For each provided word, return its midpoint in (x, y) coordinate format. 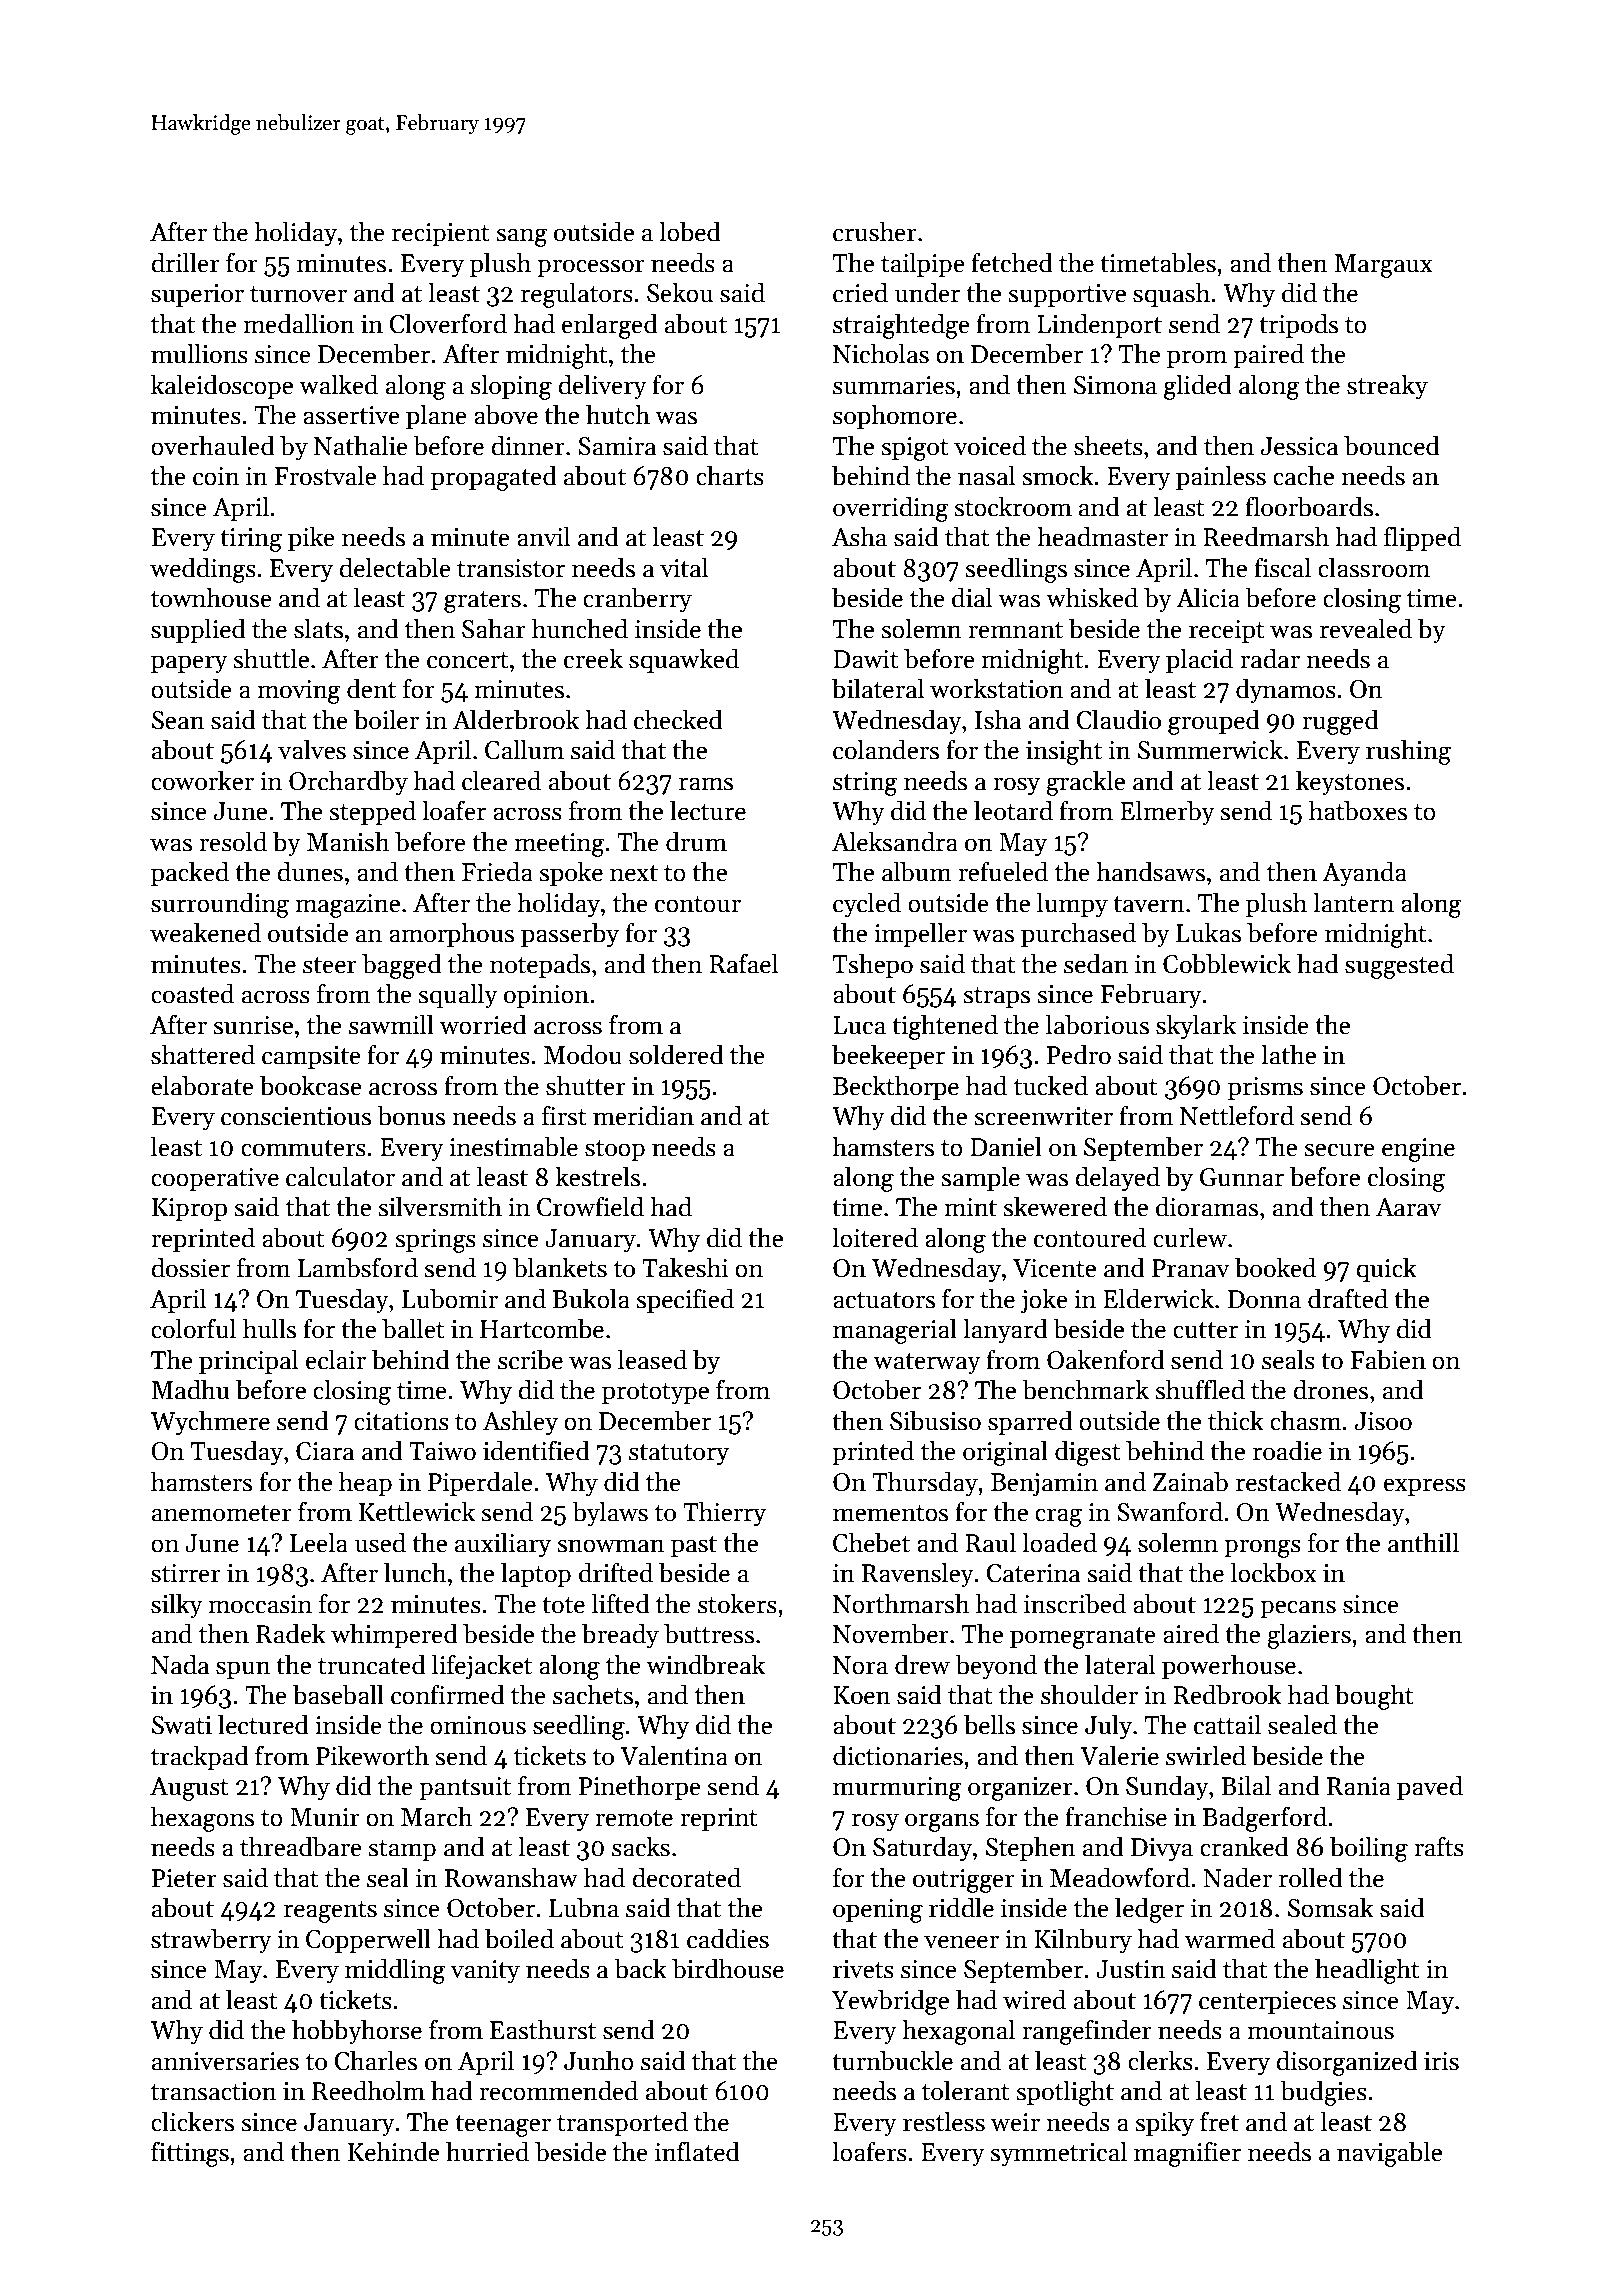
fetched (1012, 262)
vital (684, 567)
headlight (1367, 1971)
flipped (1422, 538)
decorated (686, 1877)
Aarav (1409, 1207)
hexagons (202, 1819)
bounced (1392, 445)
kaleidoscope (222, 386)
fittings (190, 2154)
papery (189, 664)
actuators (884, 1300)
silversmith (440, 1206)
